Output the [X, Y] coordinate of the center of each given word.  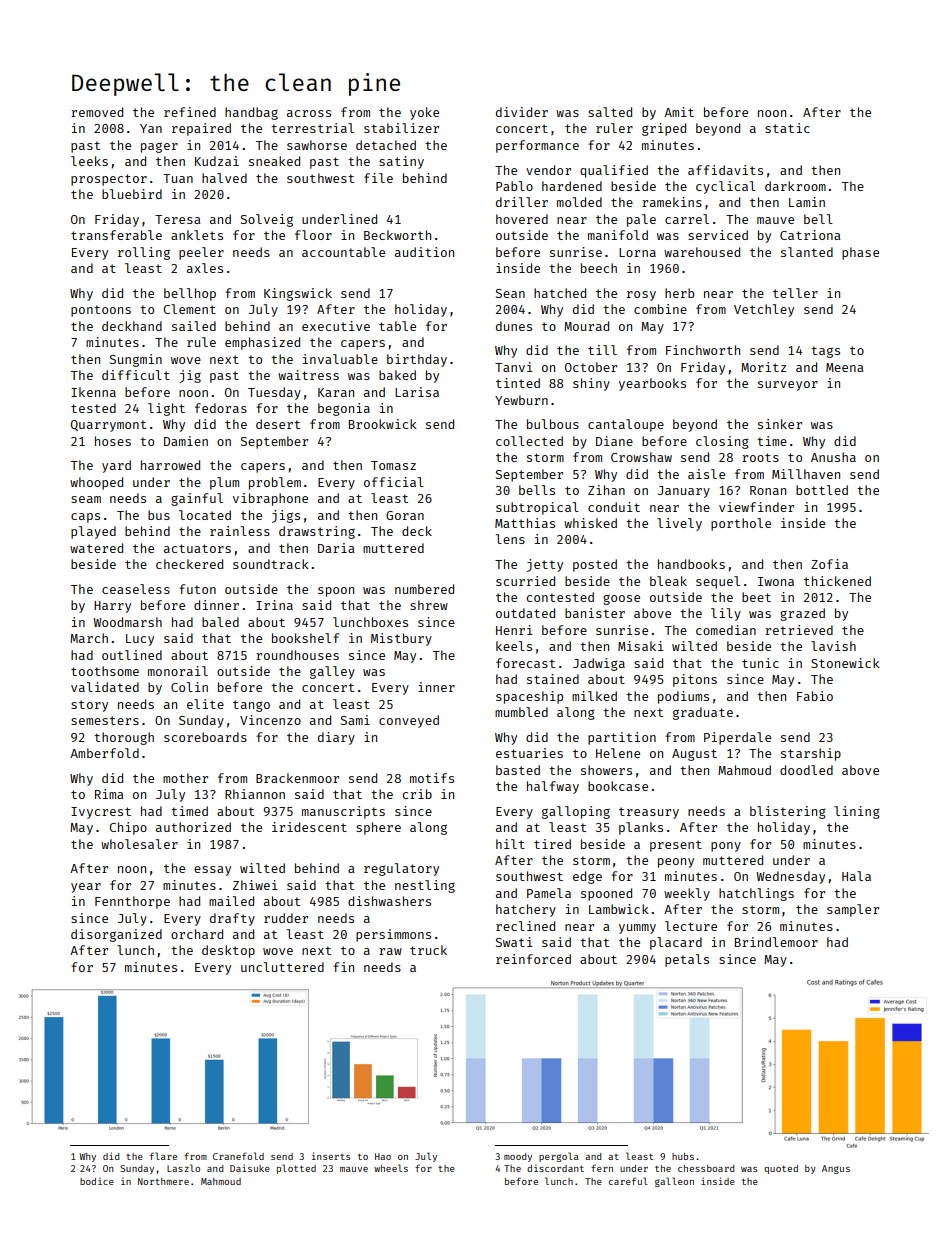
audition [424, 252]
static [787, 128]
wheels [391, 1168]
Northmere [163, 1181]
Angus [836, 1169]
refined [190, 112]
